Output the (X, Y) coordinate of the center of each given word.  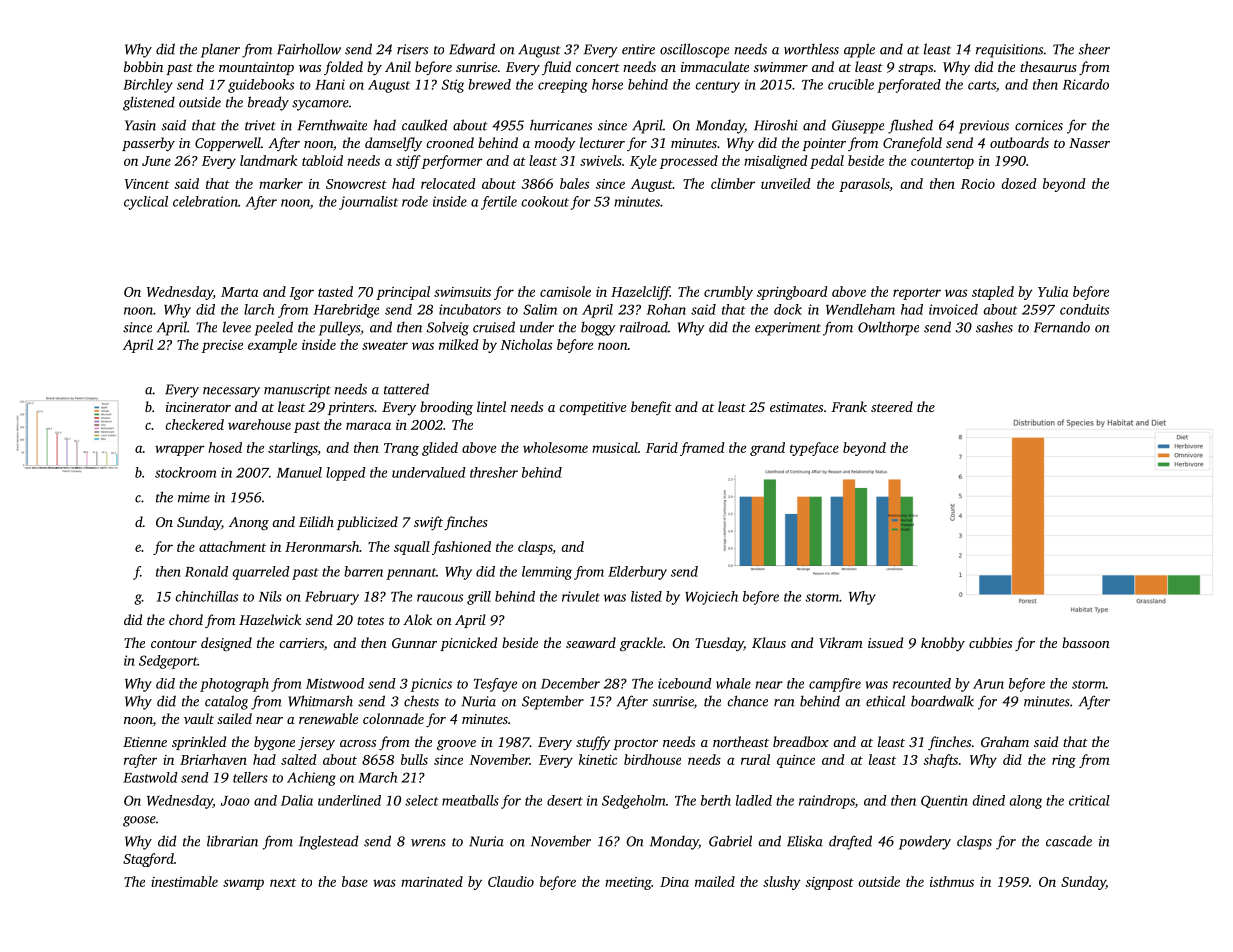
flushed (910, 126)
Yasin (140, 125)
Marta (239, 292)
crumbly (728, 293)
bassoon (1086, 642)
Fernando (1062, 327)
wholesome (555, 447)
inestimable (184, 881)
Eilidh (316, 521)
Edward (472, 49)
